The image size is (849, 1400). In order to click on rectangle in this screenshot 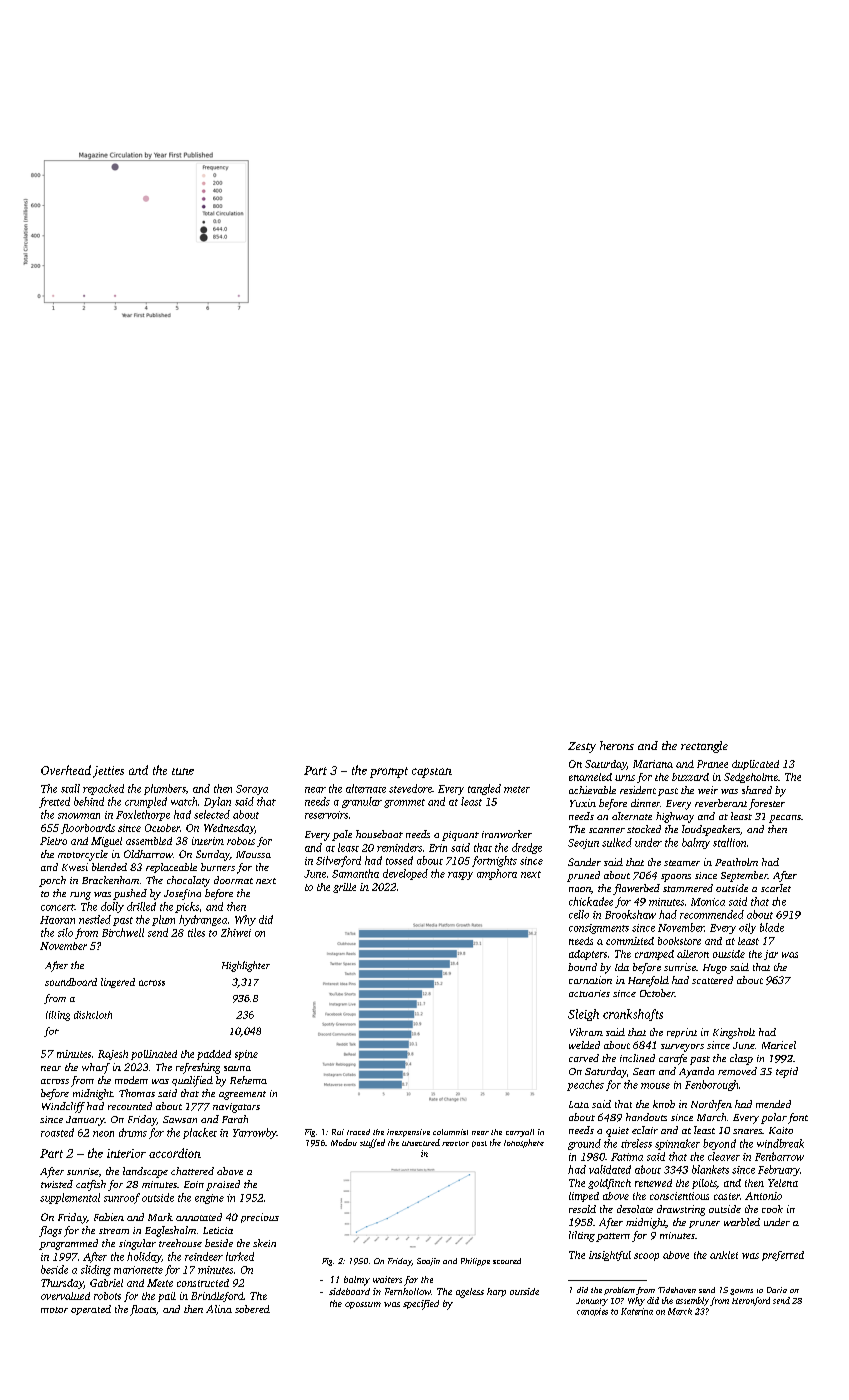, I will do `click(704, 747)`.
